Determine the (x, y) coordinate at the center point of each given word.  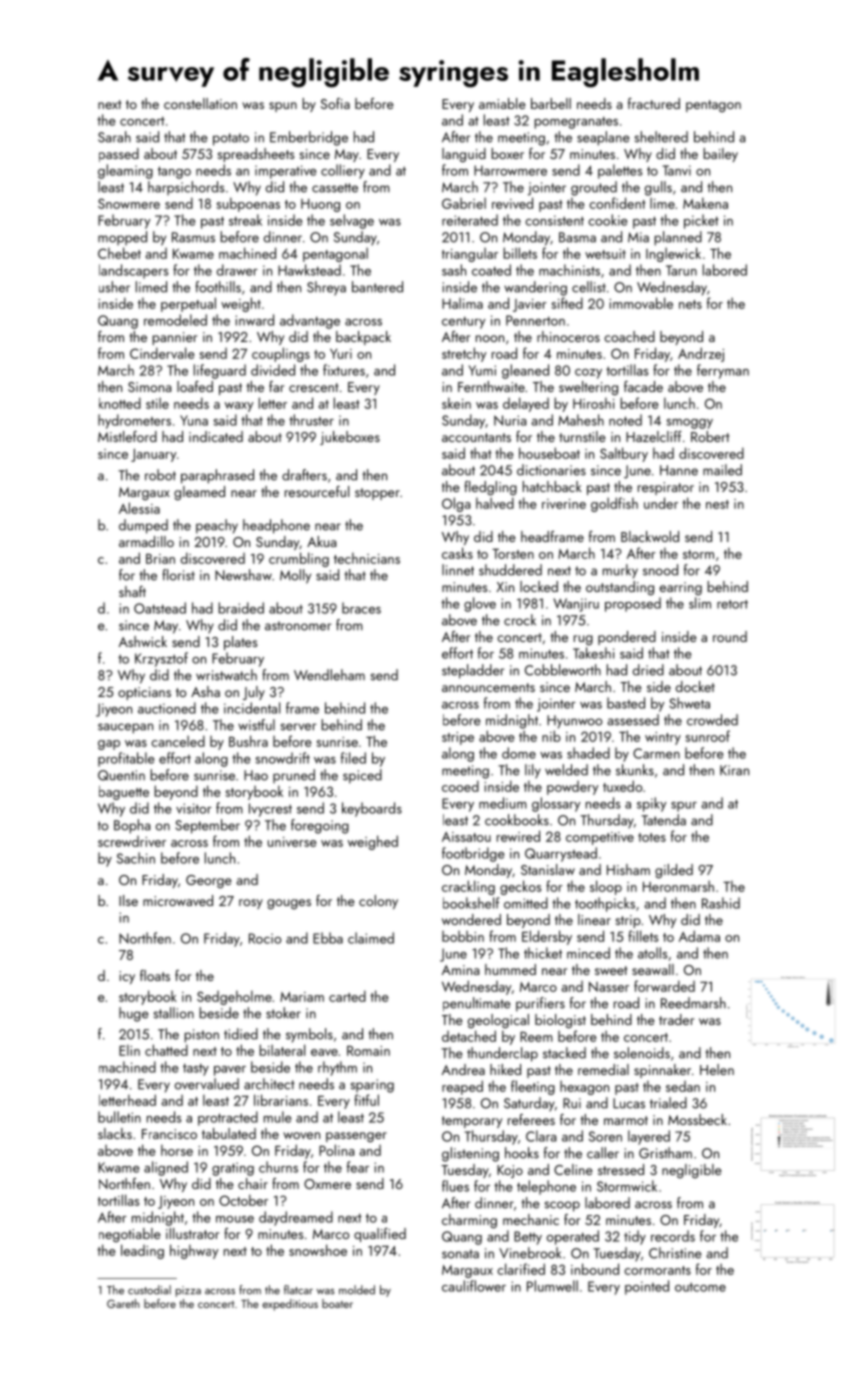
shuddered (510, 570)
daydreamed (296, 1218)
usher (114, 287)
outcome (700, 1287)
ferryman (723, 371)
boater (337, 1303)
